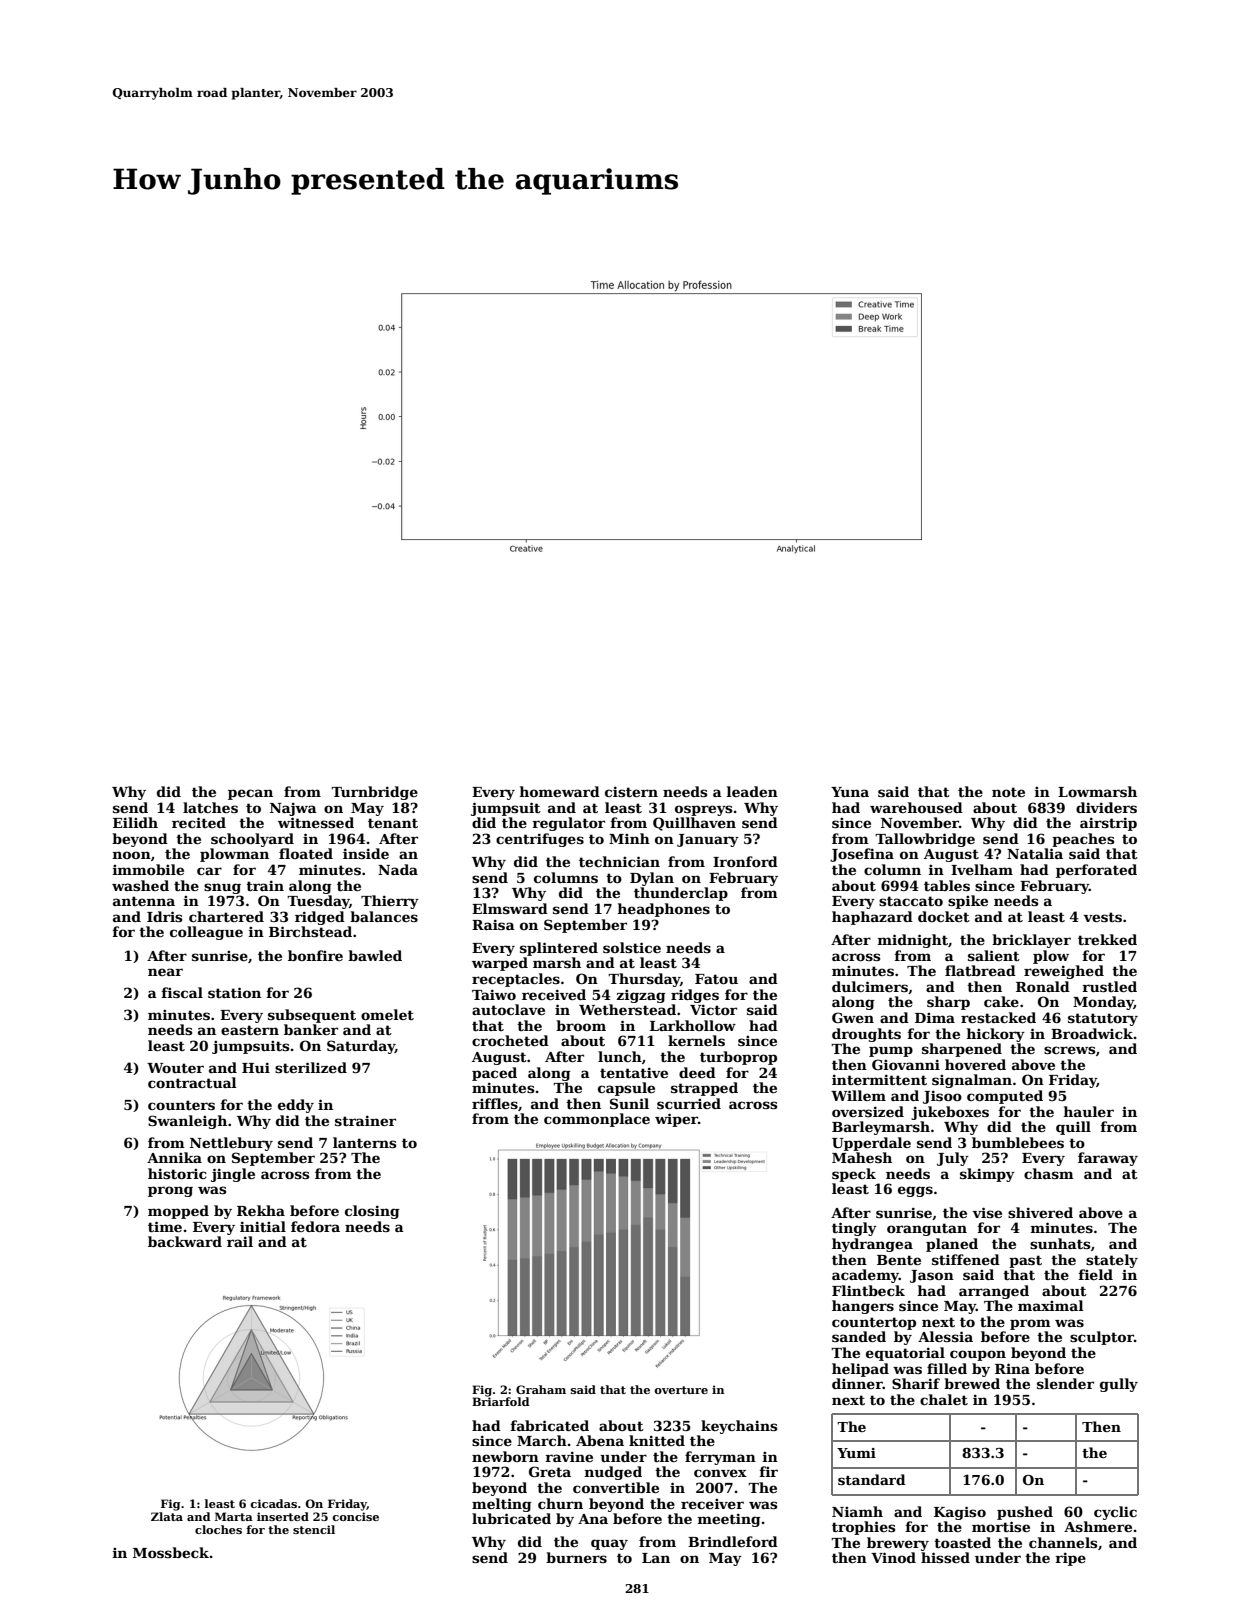 This screenshot has width=1250, height=1618. I want to click on knitted, so click(657, 1440).
